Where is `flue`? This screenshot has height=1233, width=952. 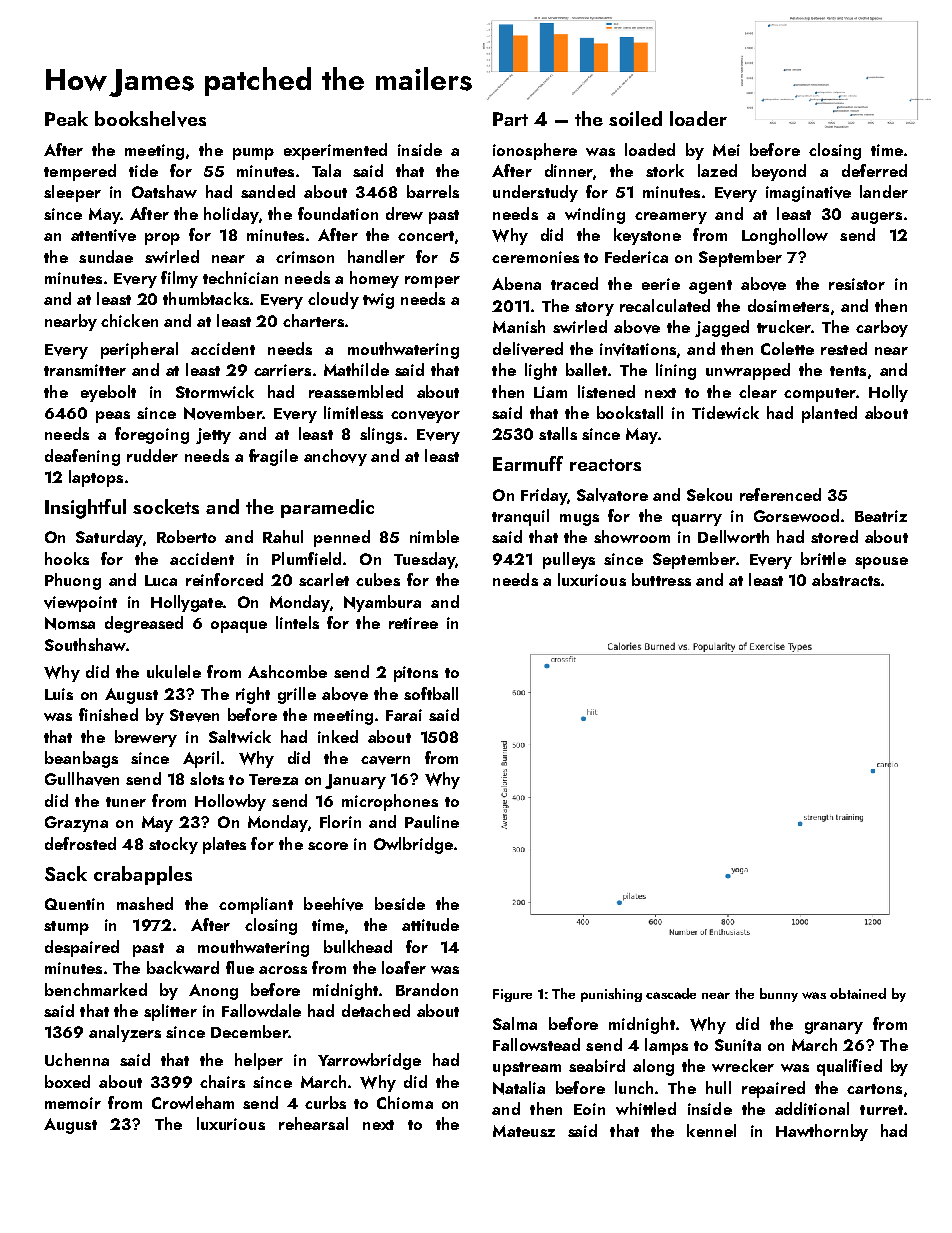
flue is located at coordinates (240, 967).
